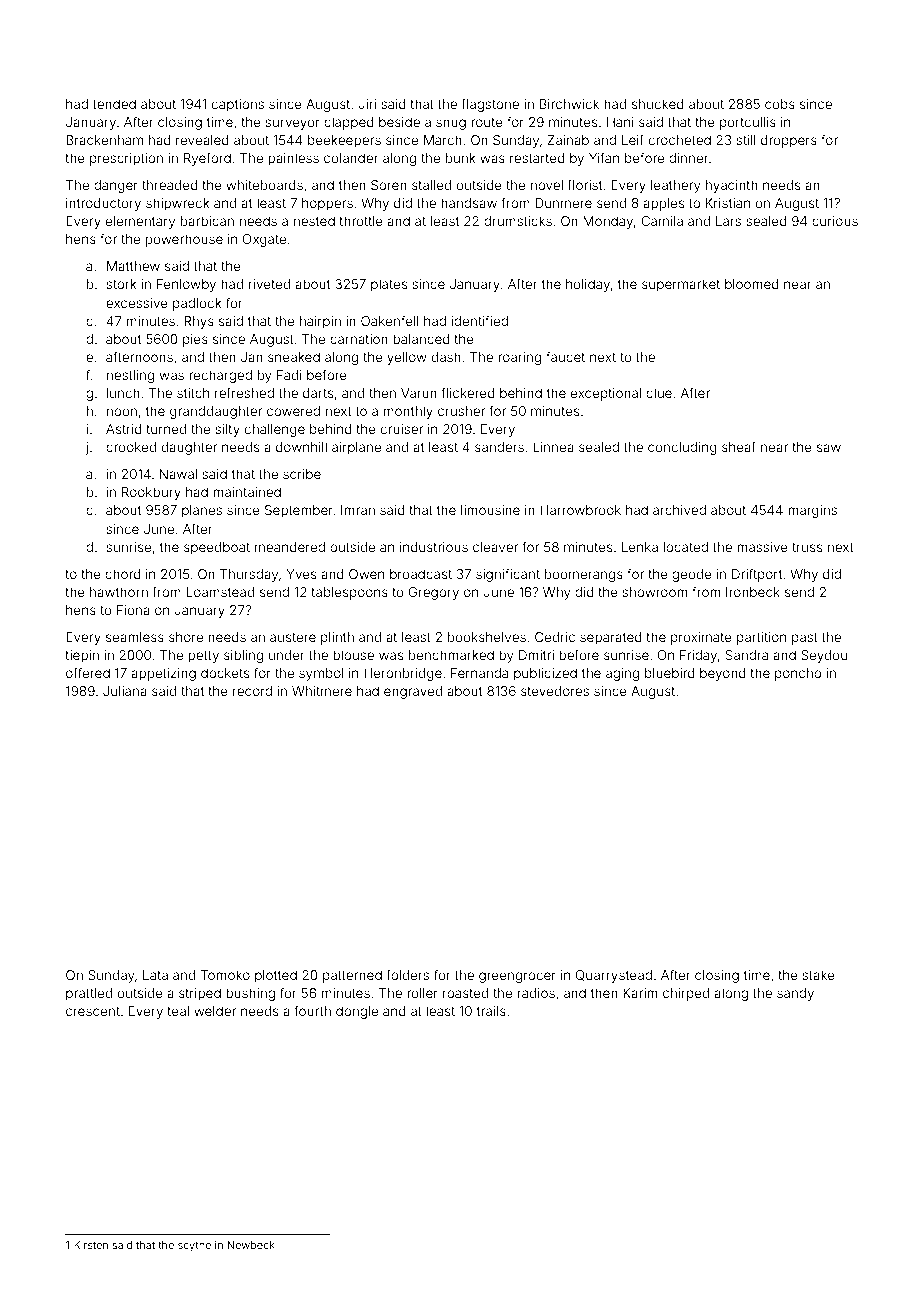 The width and height of the screenshot is (924, 1308). What do you see at coordinates (606, 394) in the screenshot?
I see `exceptional` at bounding box center [606, 394].
